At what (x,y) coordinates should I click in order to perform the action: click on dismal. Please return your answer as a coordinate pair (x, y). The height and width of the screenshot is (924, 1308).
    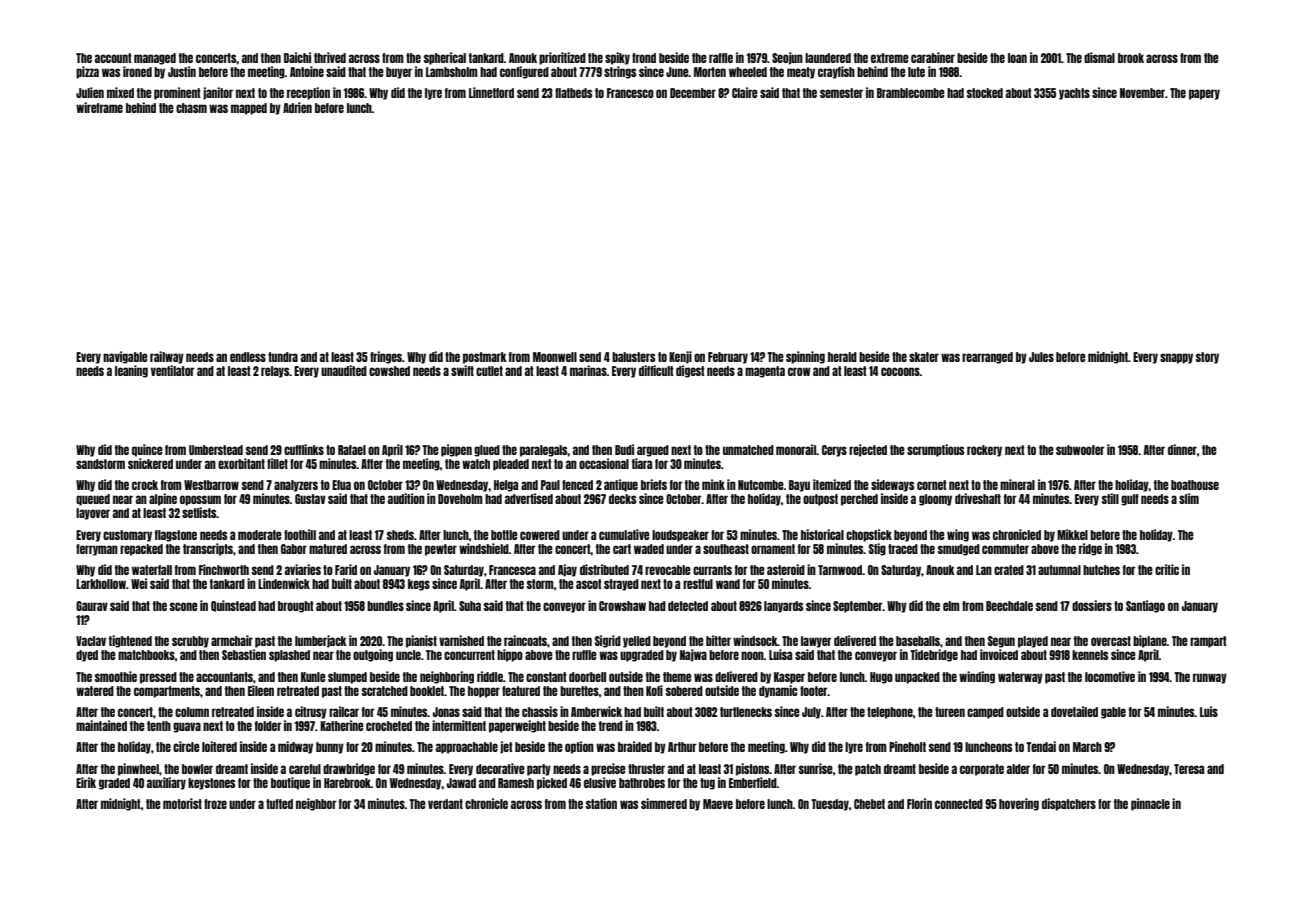
    Looking at the image, I should click on (1099, 57).
